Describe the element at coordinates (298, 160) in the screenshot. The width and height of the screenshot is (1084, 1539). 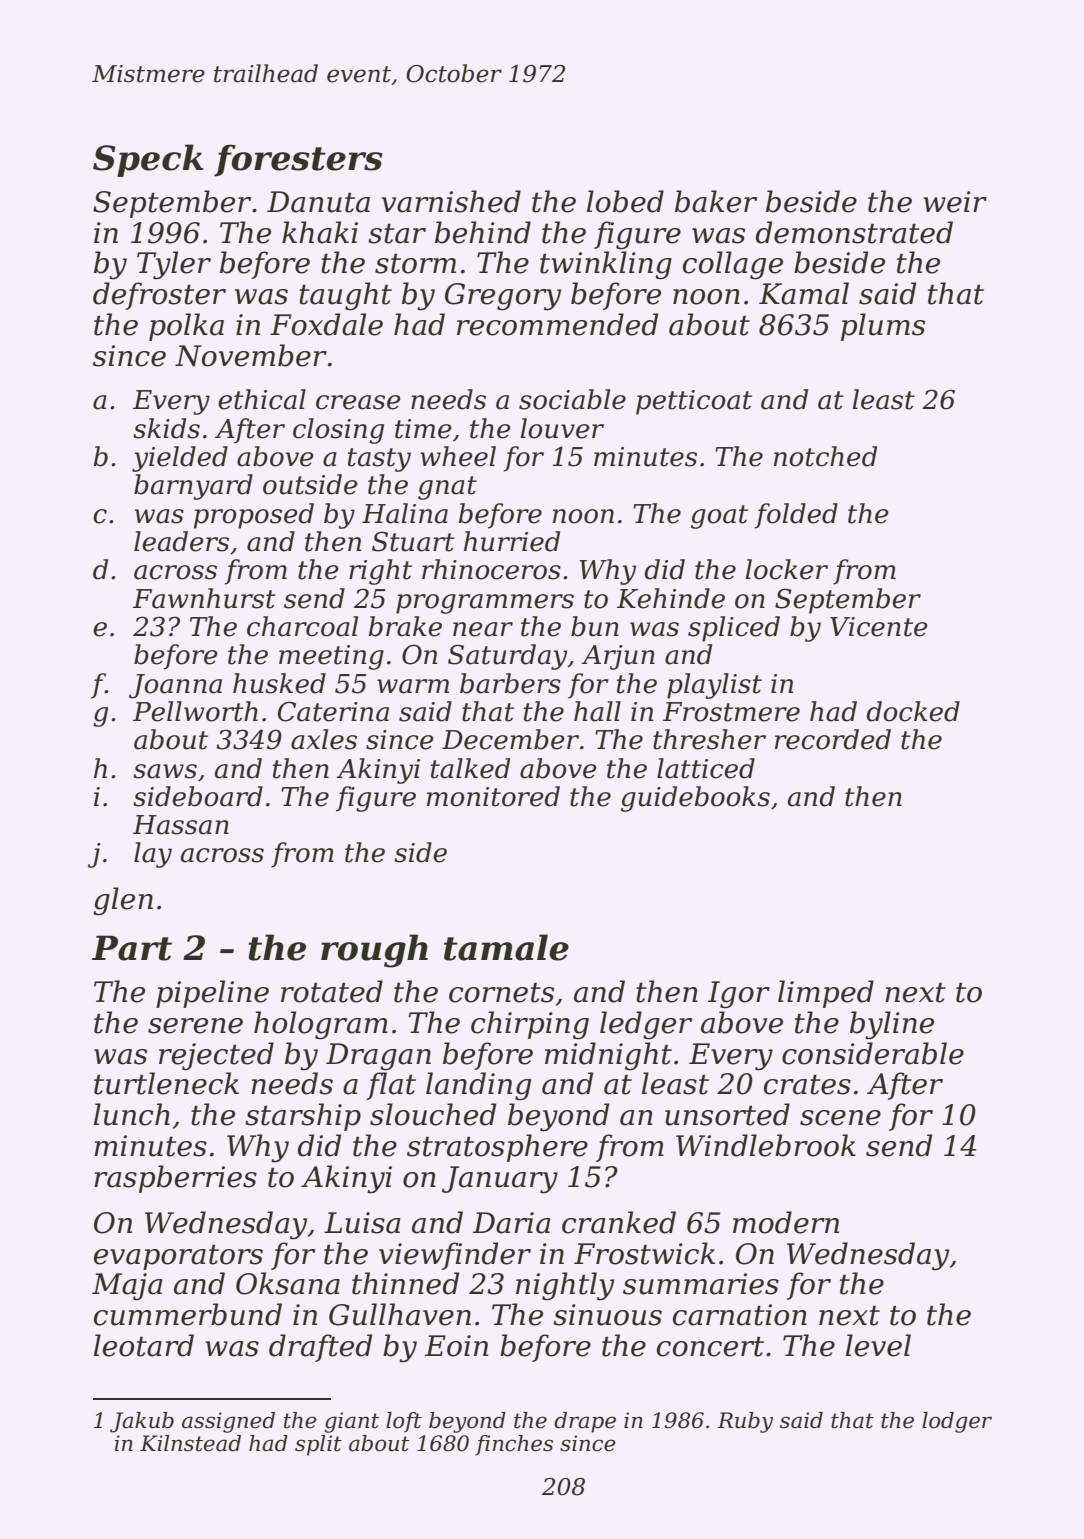
I see `foresters` at that location.
